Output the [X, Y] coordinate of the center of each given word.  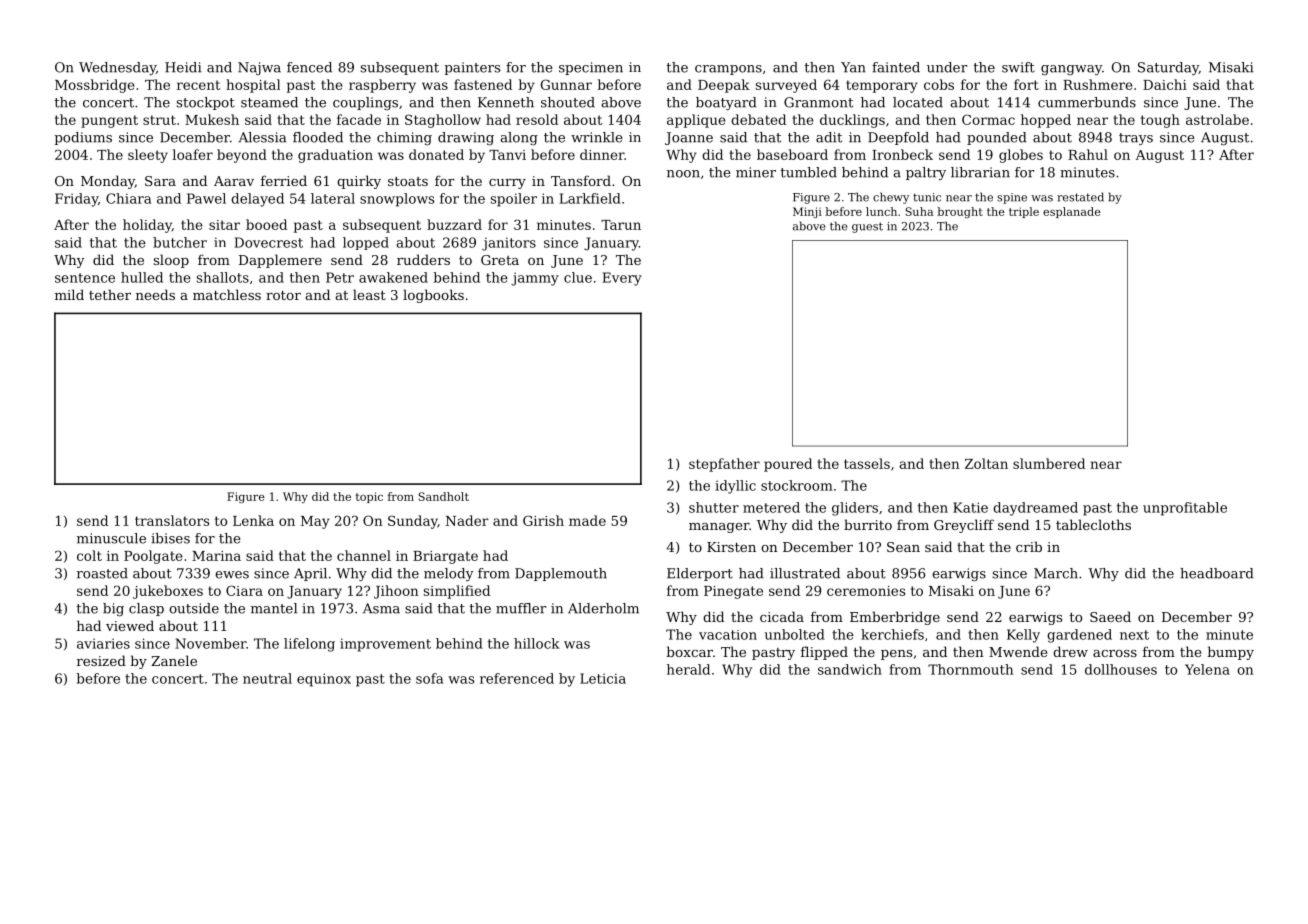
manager [719, 528]
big [113, 609]
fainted [896, 67]
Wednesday [117, 68]
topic [369, 497]
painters [472, 68]
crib [1029, 546]
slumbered [1049, 463]
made [587, 520]
